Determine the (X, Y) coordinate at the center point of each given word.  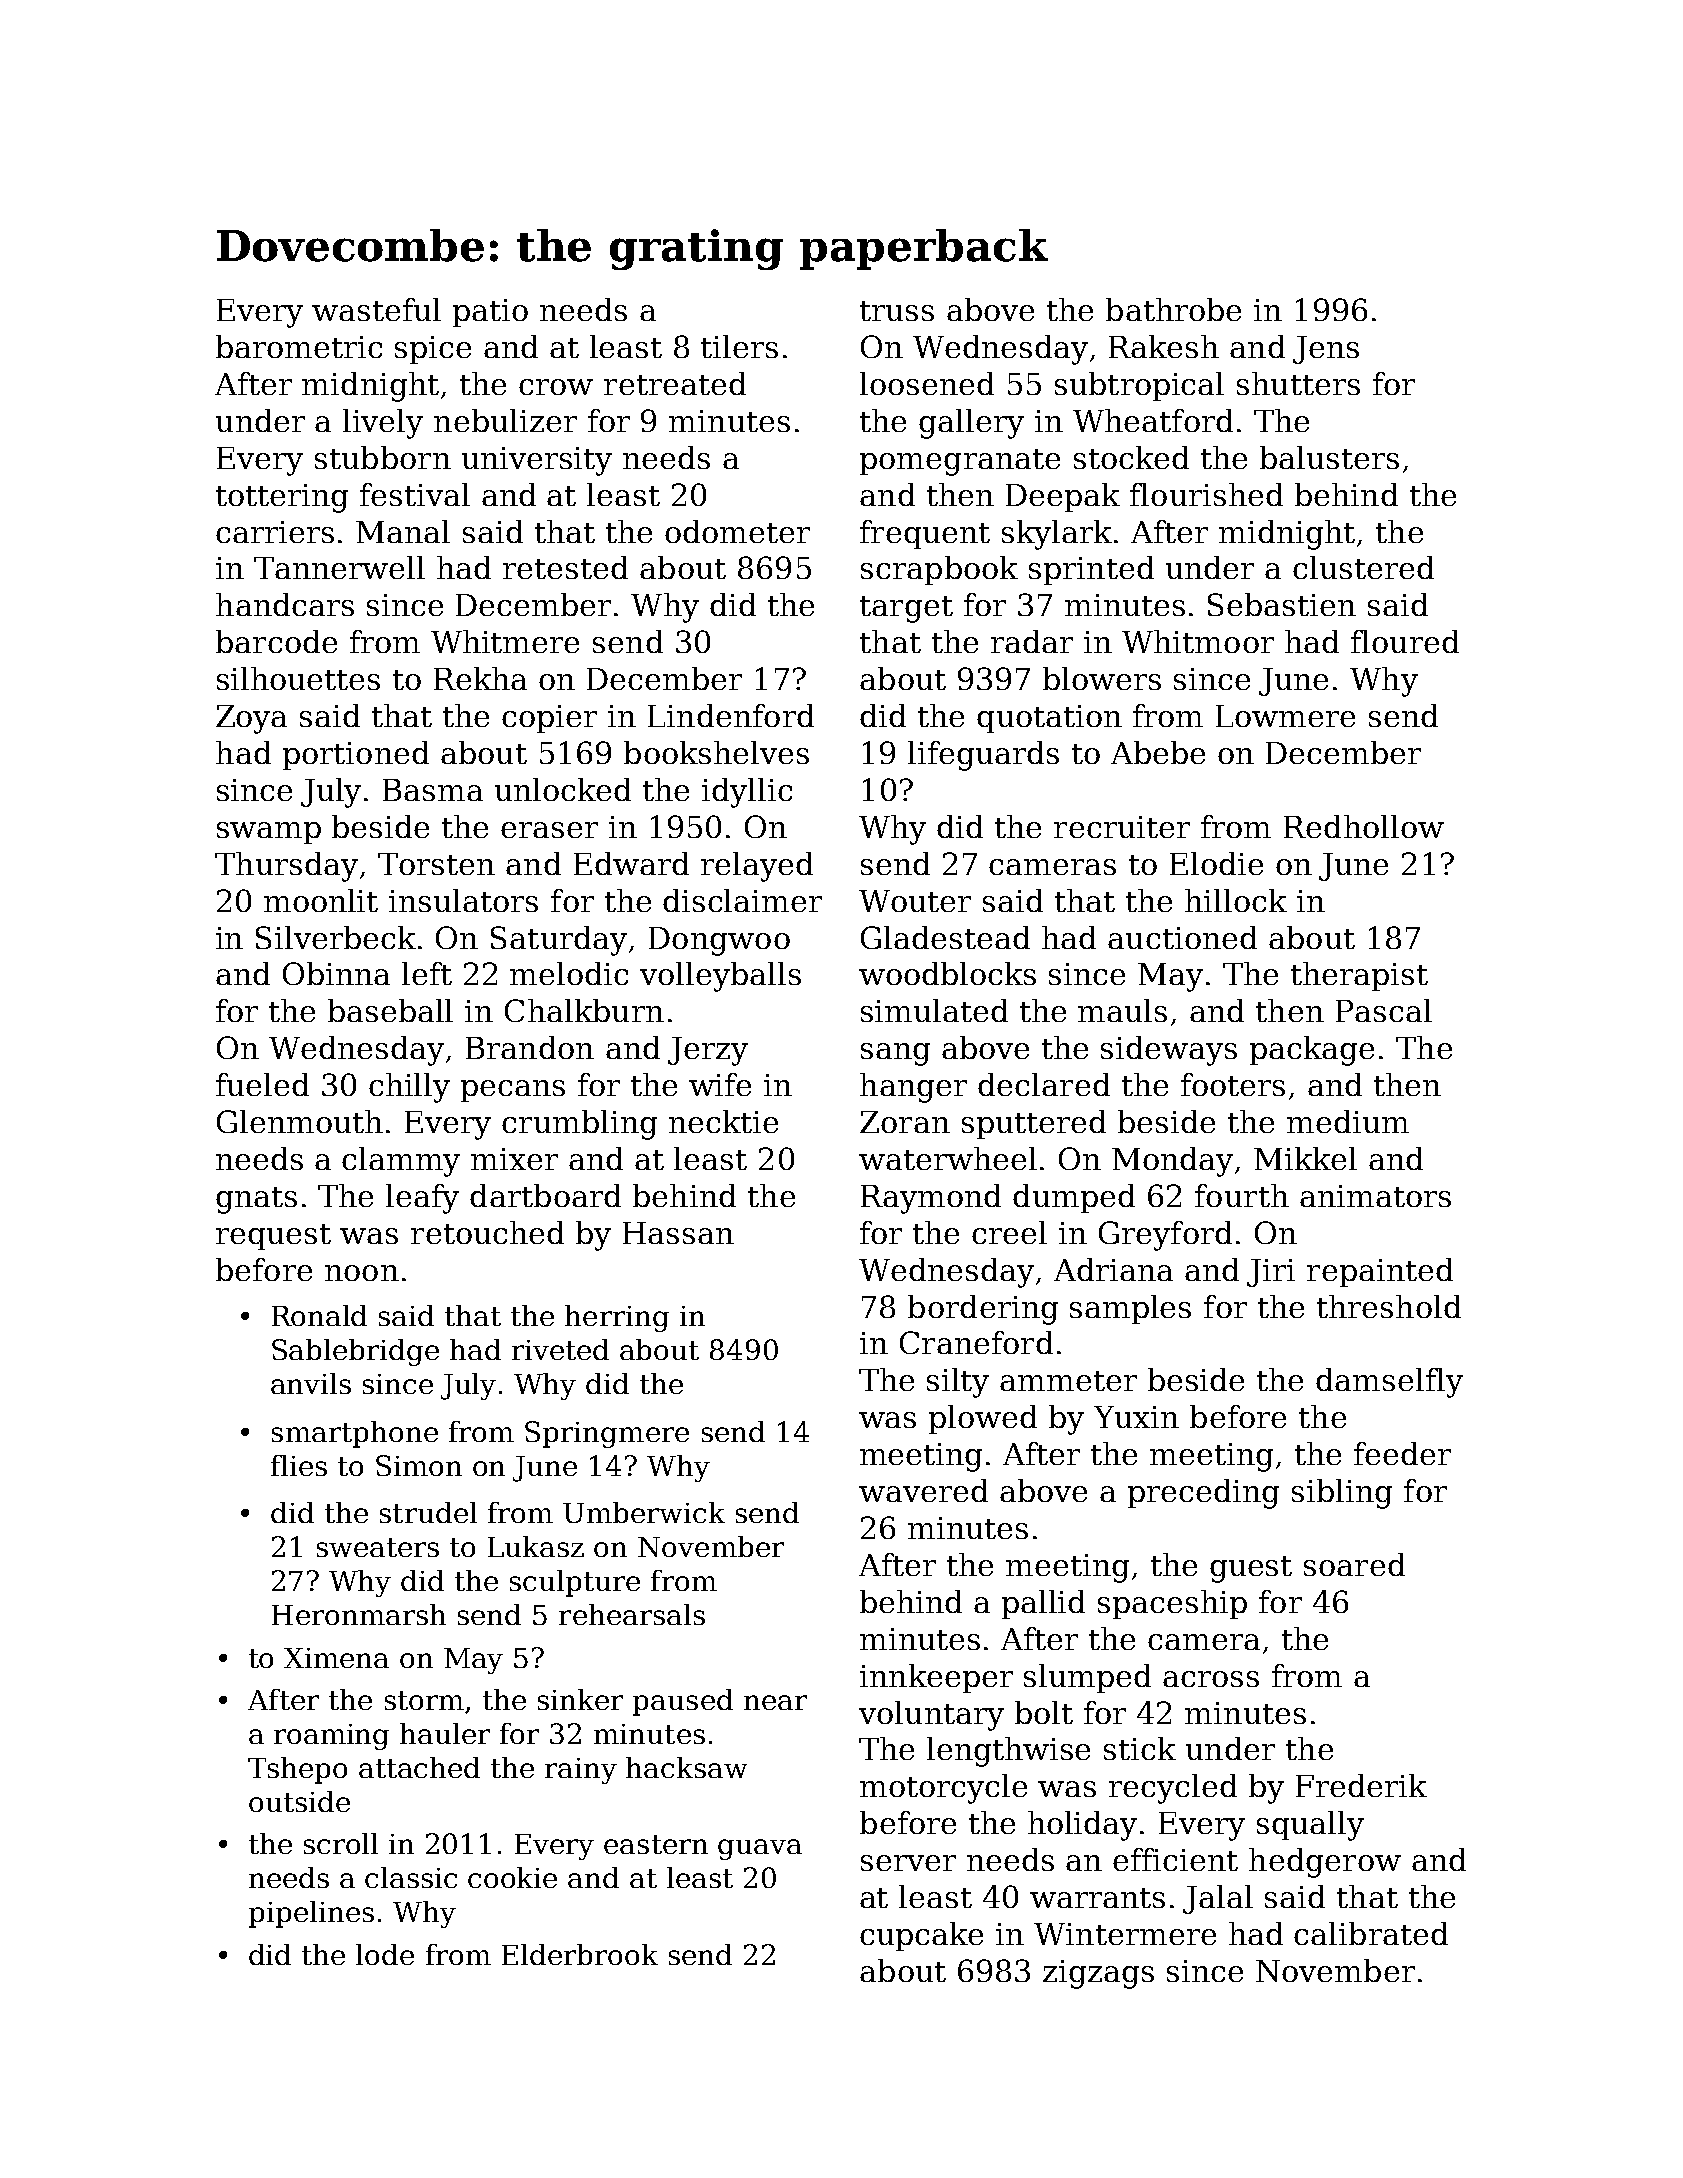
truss (897, 311)
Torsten (436, 864)
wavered (923, 1490)
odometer (737, 531)
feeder (1402, 1453)
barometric (299, 346)
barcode (276, 641)
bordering (983, 1310)
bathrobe (1173, 309)
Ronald (319, 1315)
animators (1375, 1196)
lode (385, 1954)
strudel (428, 1512)
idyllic (747, 793)
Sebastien (1282, 604)
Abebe (1158, 752)
